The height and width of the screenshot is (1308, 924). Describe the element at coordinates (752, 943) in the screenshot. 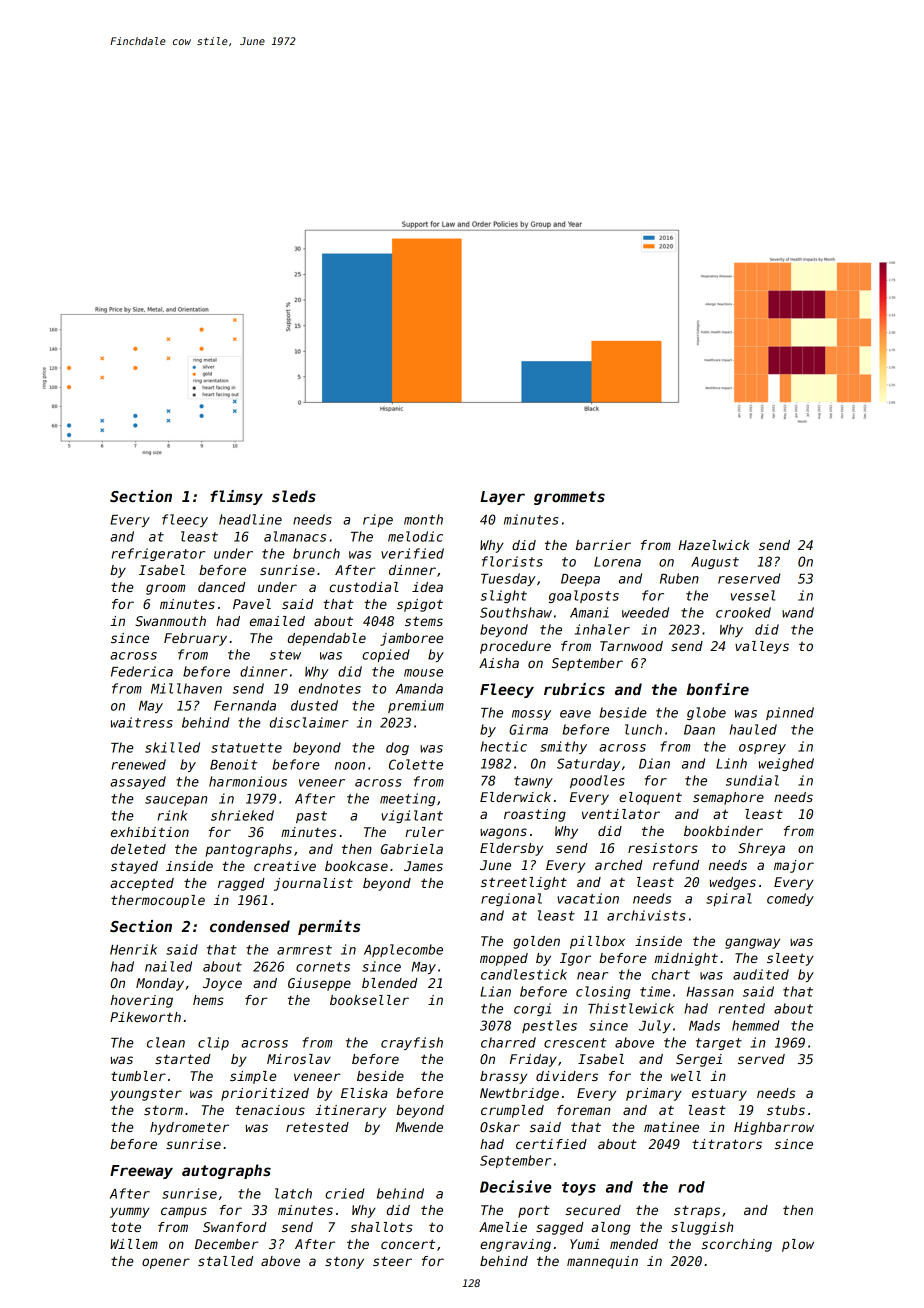

I see `gangway` at that location.
